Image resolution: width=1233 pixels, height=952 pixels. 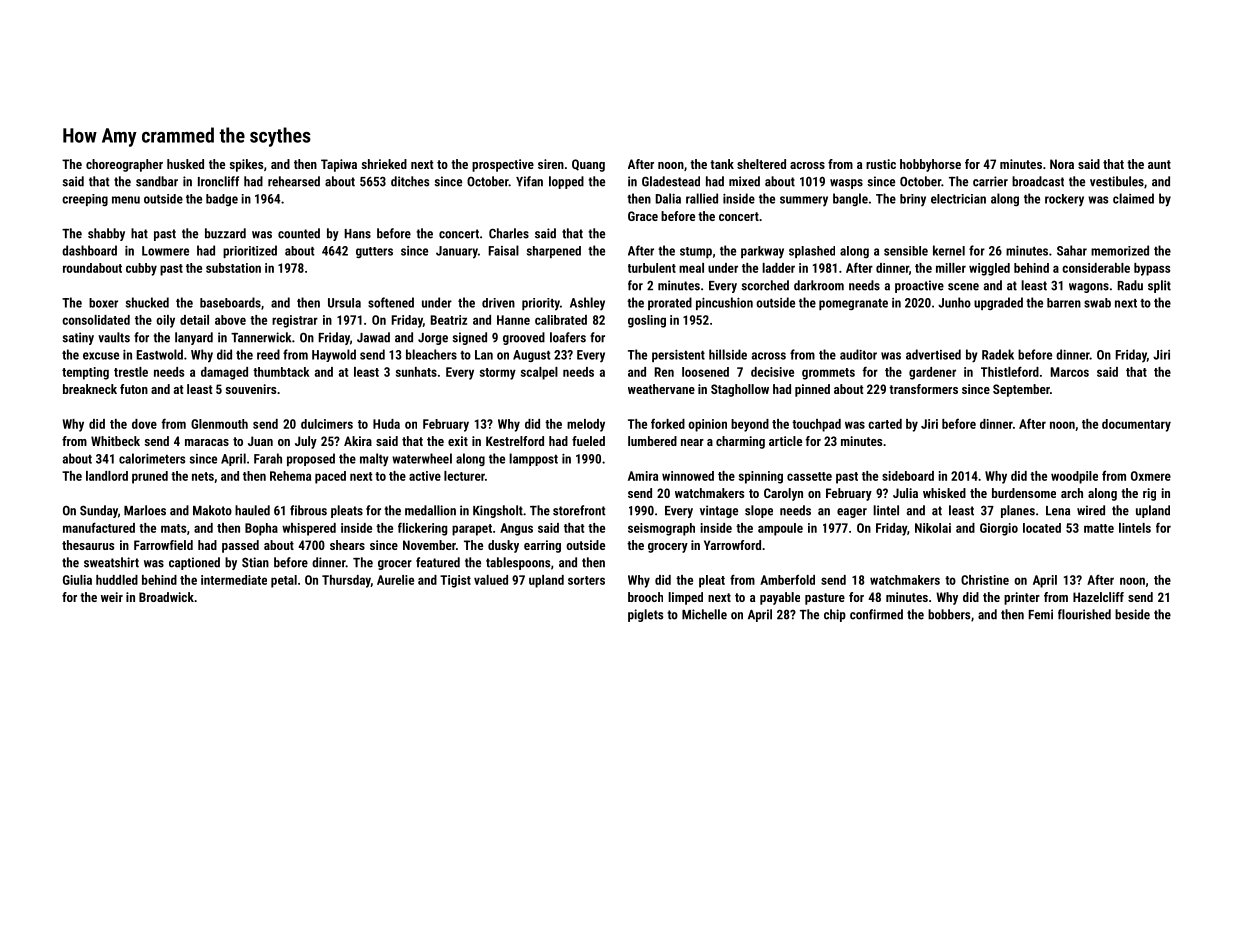 What do you see at coordinates (529, 181) in the screenshot?
I see `Yifan` at bounding box center [529, 181].
